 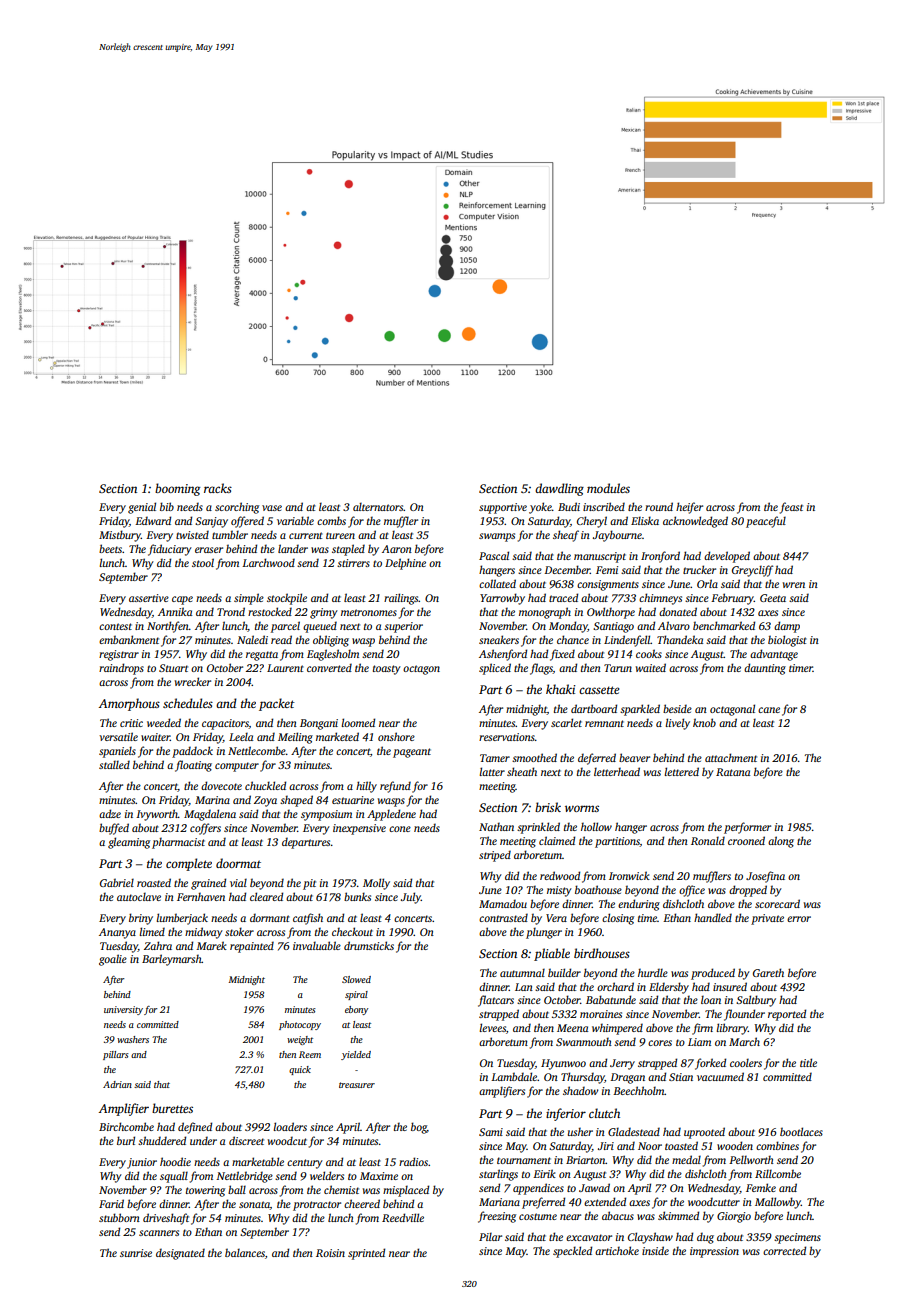 What do you see at coordinates (497, 537) in the screenshot?
I see `swamps` at bounding box center [497, 537].
